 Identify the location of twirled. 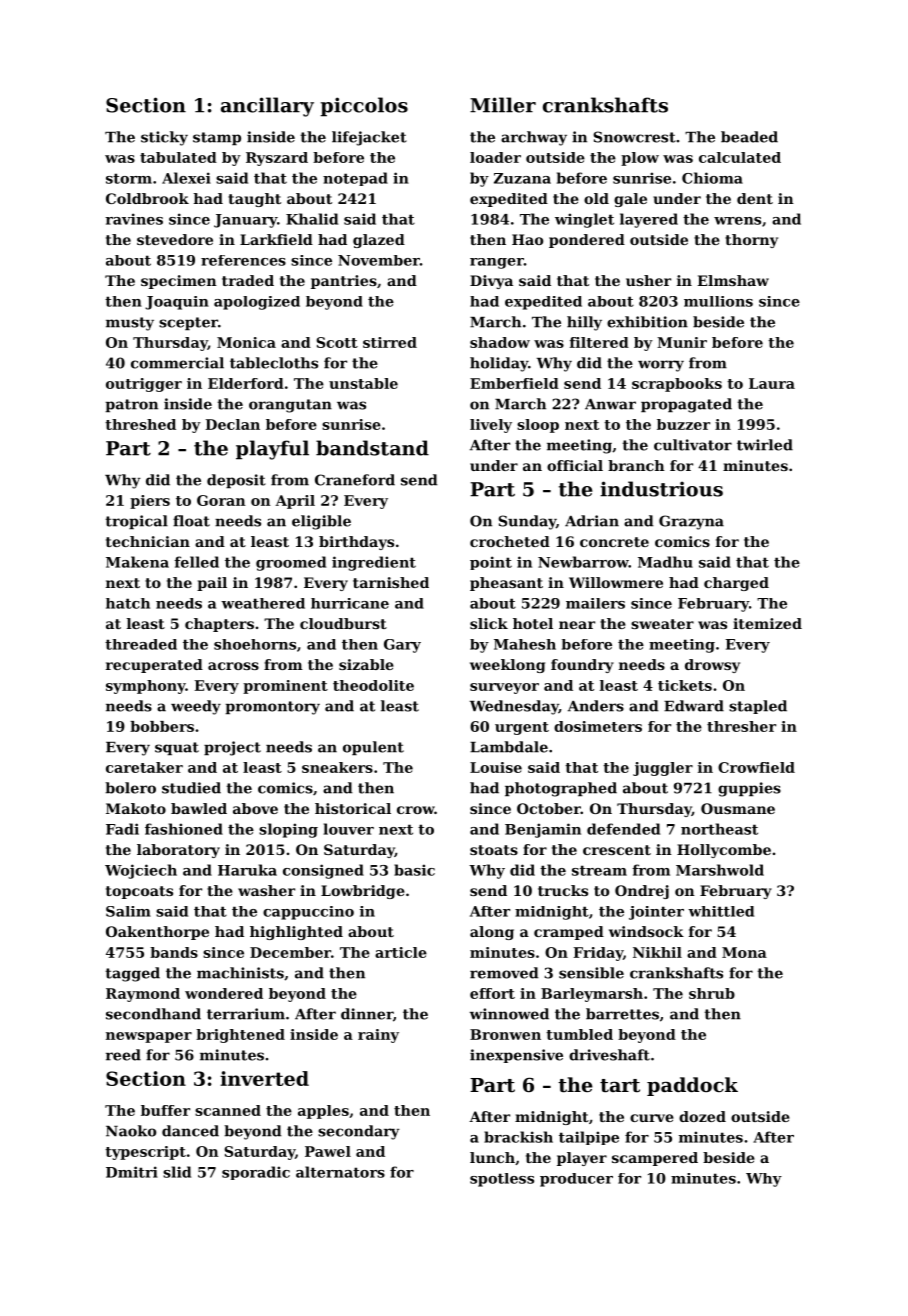
(765, 445).
